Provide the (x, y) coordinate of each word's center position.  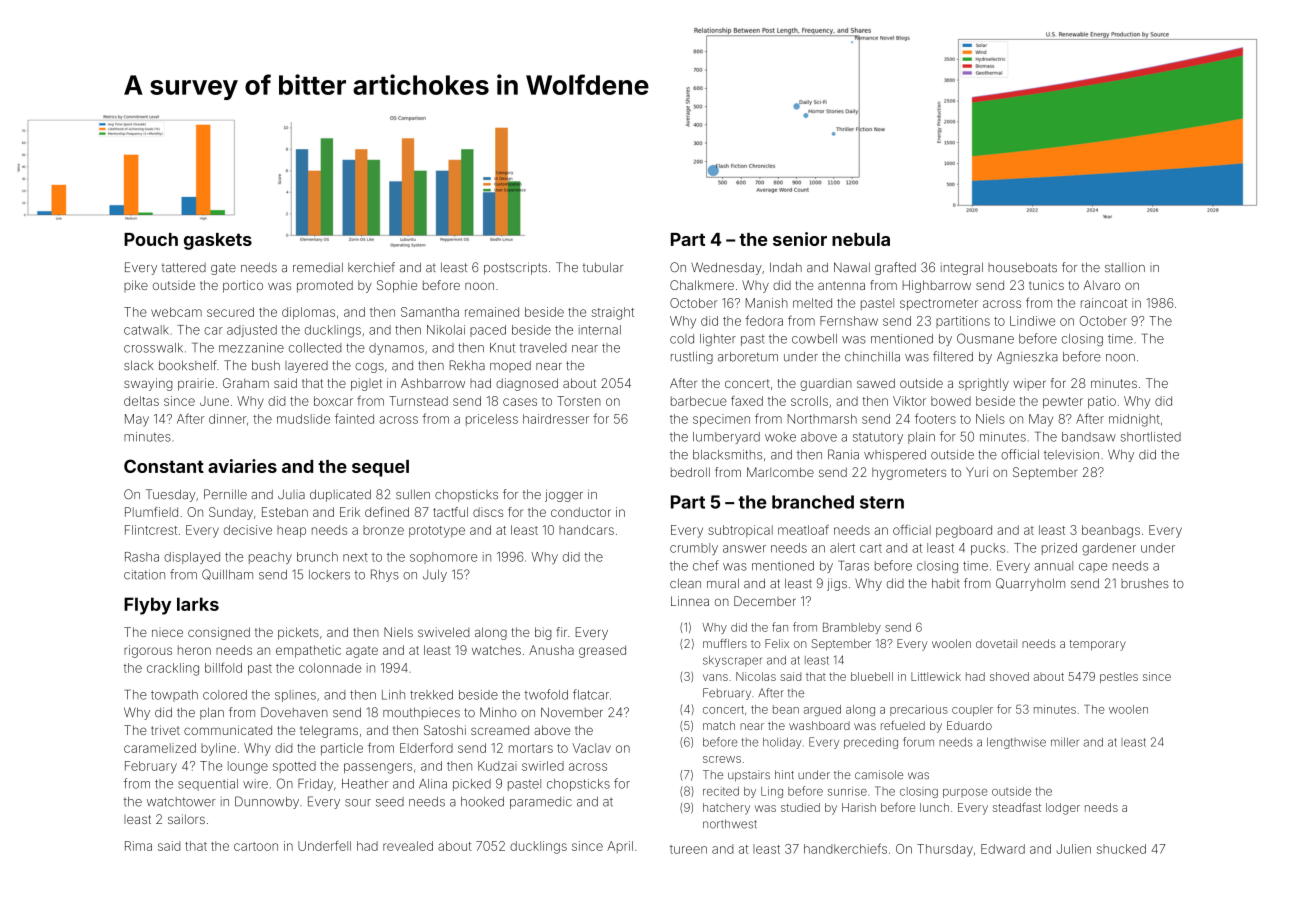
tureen (688, 849)
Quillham (227, 574)
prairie (196, 384)
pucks (988, 549)
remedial (318, 267)
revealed (408, 846)
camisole (879, 775)
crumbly (694, 549)
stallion (1125, 267)
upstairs (749, 776)
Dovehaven (294, 712)
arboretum (748, 357)
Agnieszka (1027, 357)
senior (800, 239)
